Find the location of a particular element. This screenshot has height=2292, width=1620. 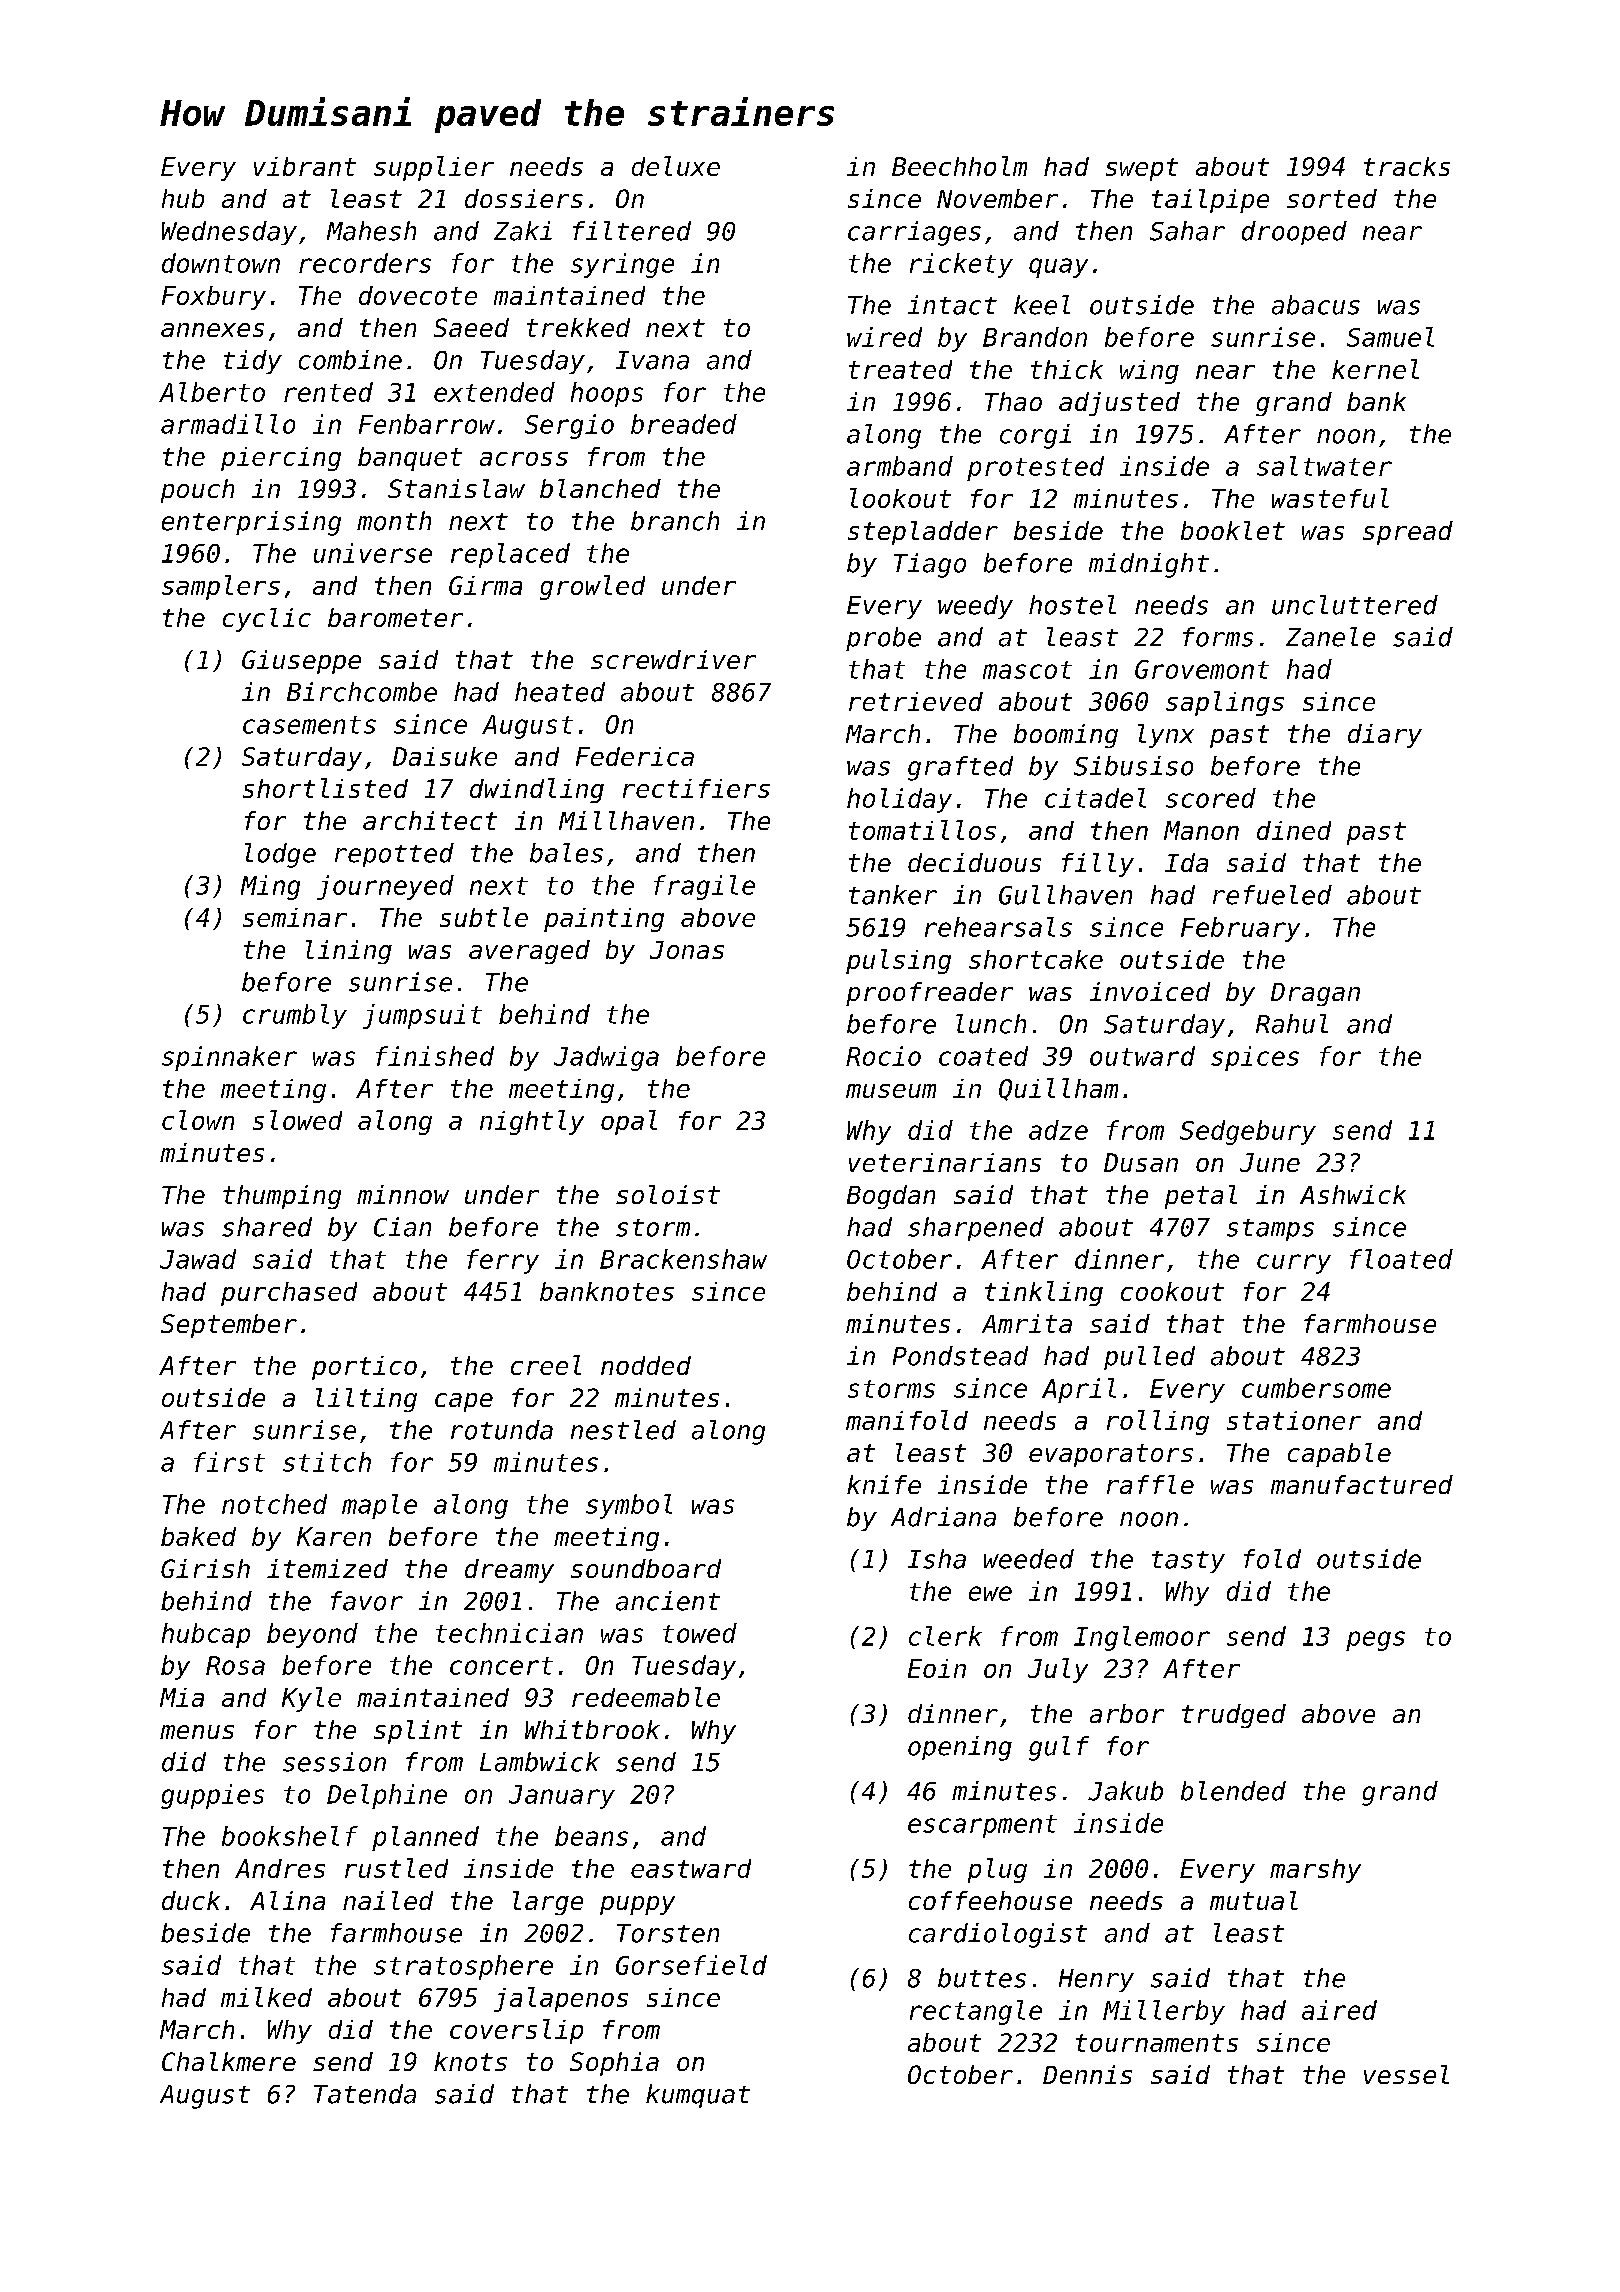

kumquat is located at coordinates (698, 2096).
